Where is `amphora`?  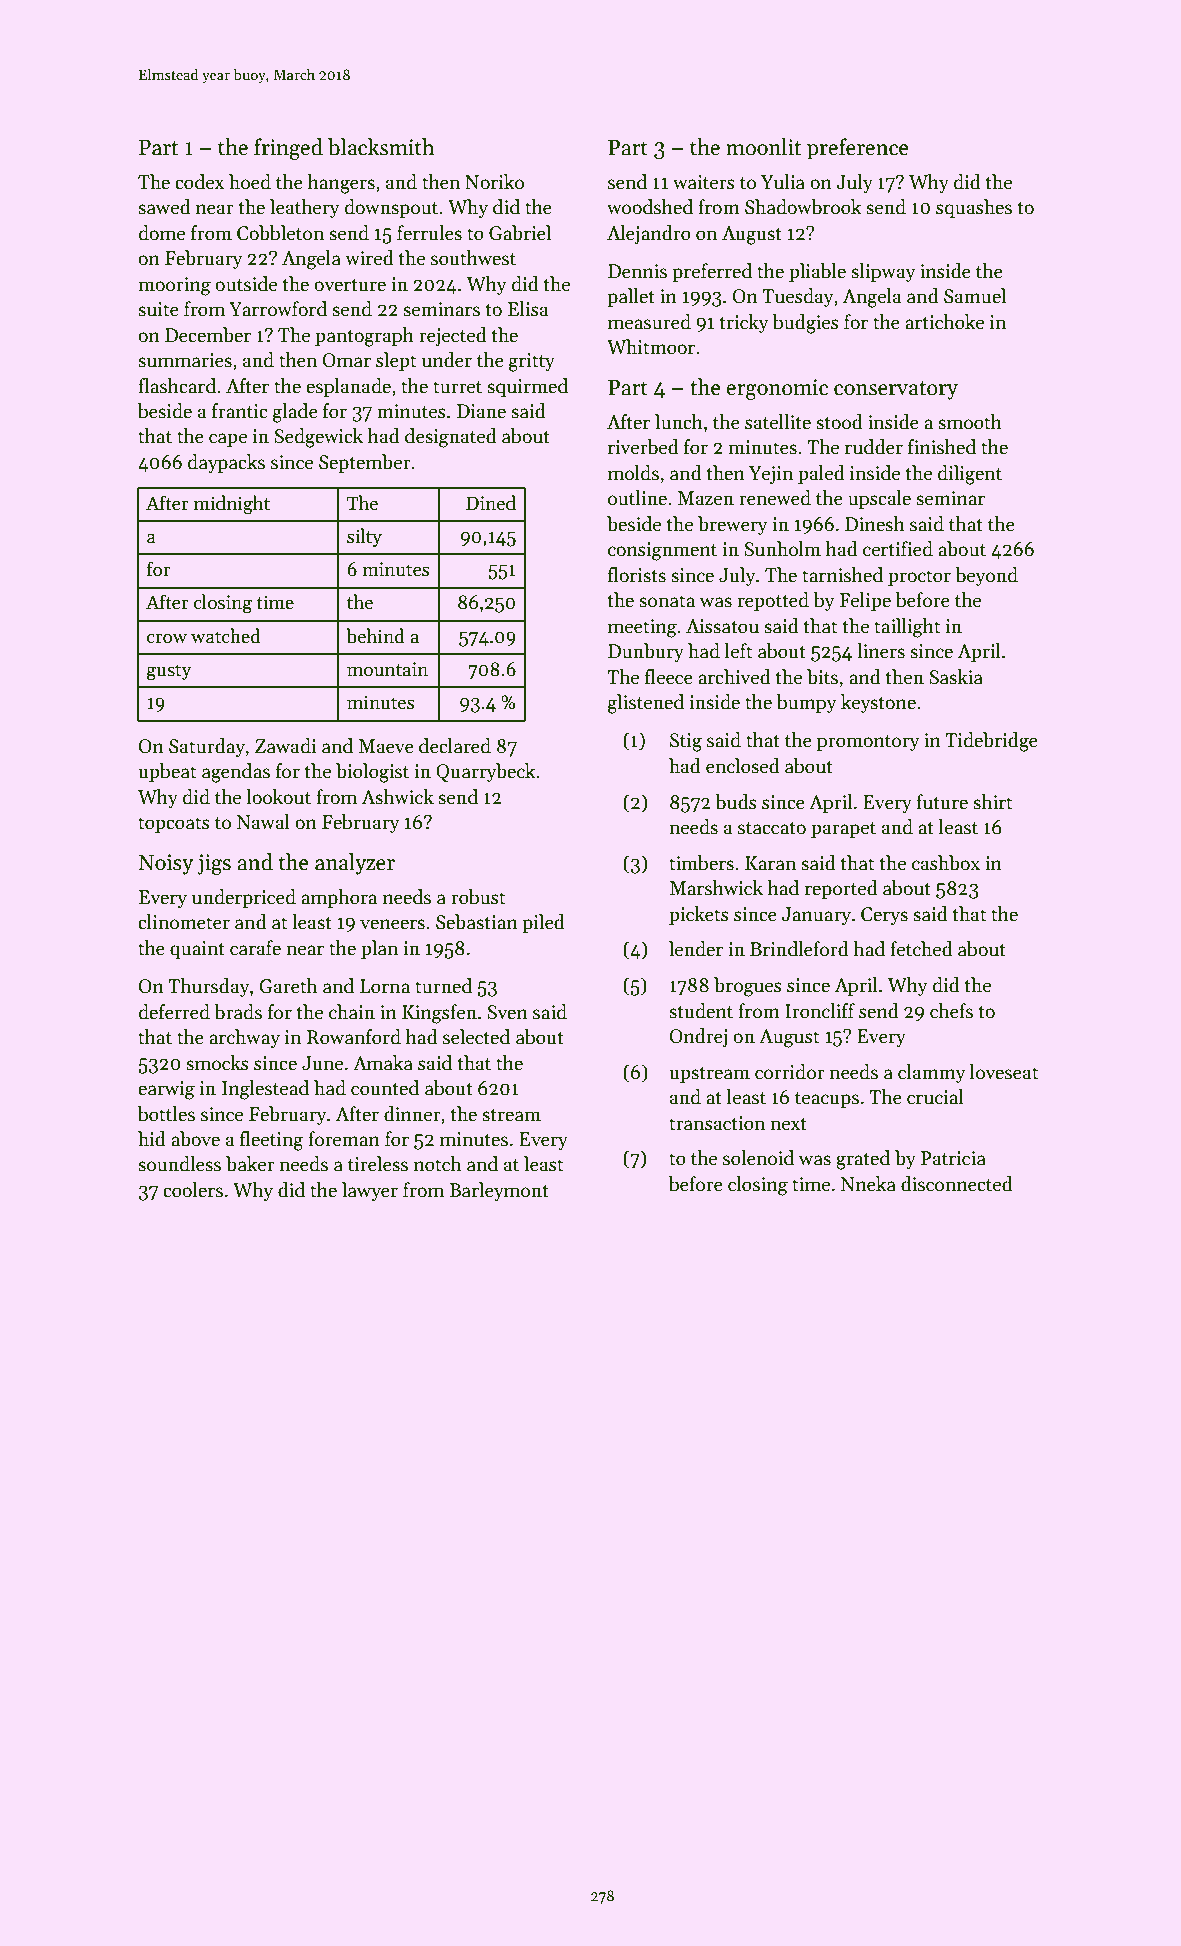 amphora is located at coordinates (339, 898).
